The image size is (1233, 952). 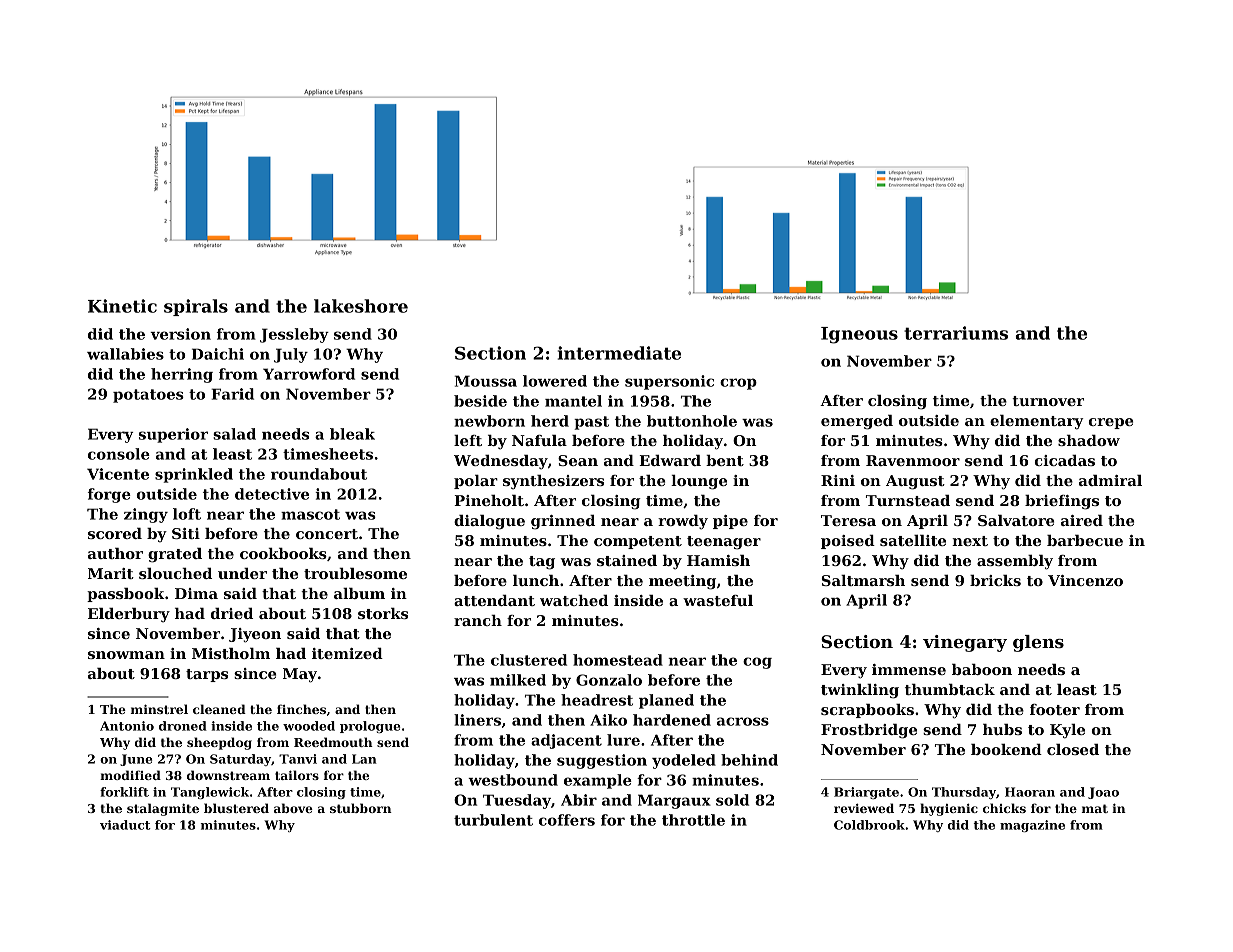 What do you see at coordinates (757, 663) in the image?
I see `cog` at bounding box center [757, 663].
